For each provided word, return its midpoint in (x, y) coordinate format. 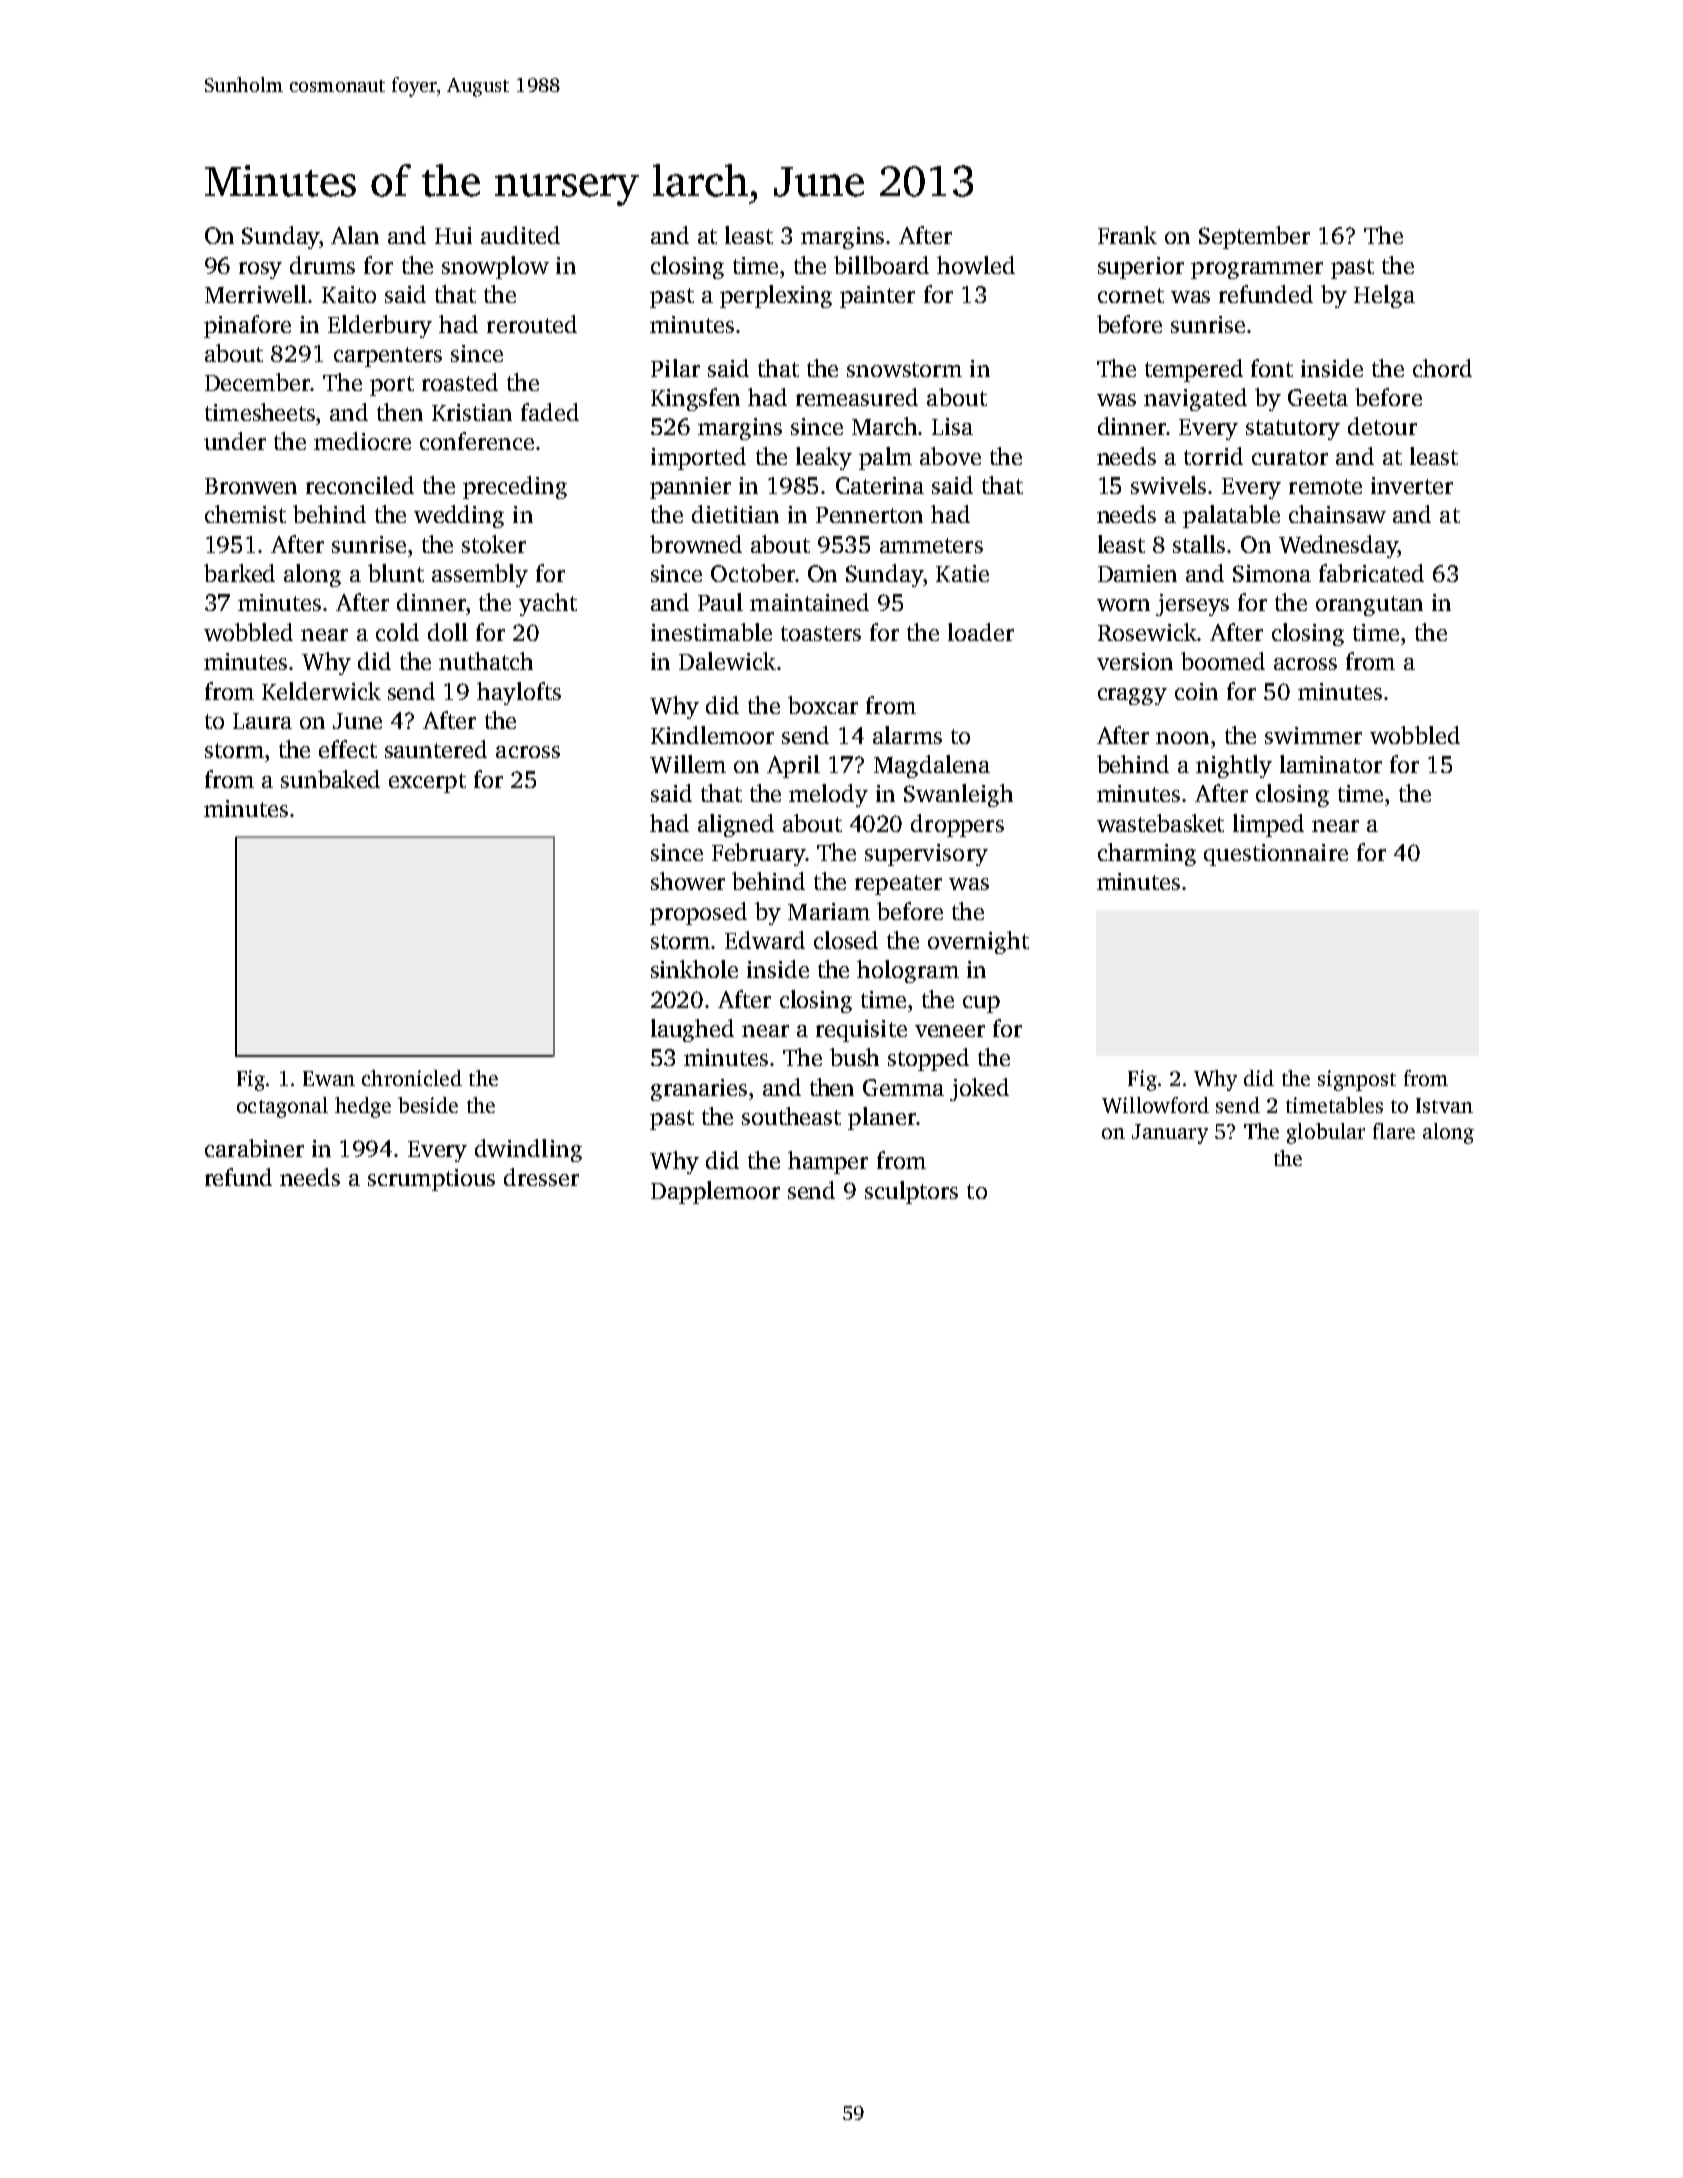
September (1254, 237)
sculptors (911, 1192)
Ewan (329, 1078)
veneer (950, 1031)
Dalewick (727, 661)
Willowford (1155, 1105)
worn (1123, 605)
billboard (881, 265)
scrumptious (431, 1180)
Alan (355, 235)
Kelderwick (321, 691)
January (1170, 1134)
